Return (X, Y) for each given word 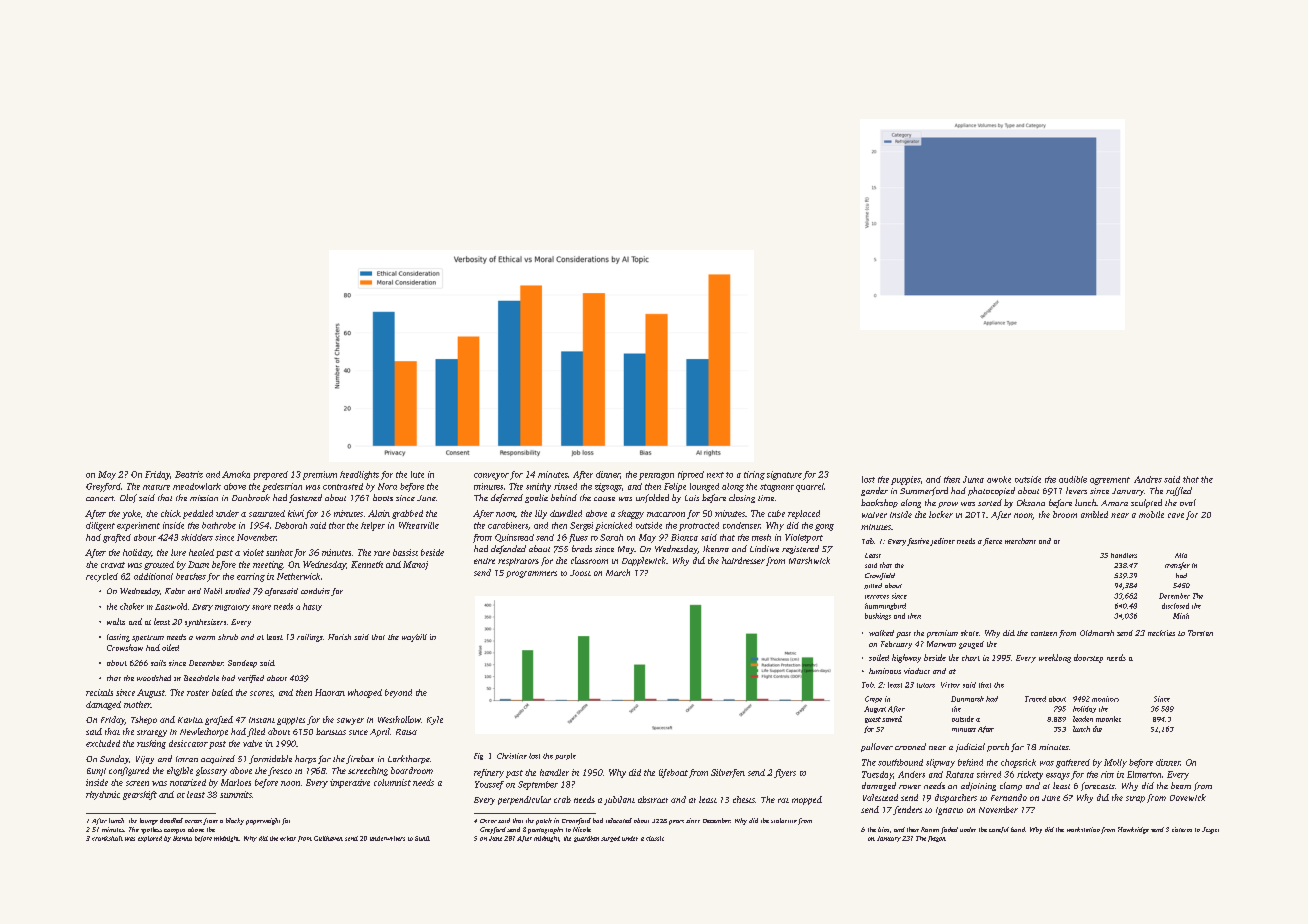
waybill (414, 638)
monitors (1105, 699)
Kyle (435, 720)
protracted (699, 526)
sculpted (1146, 503)
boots (383, 497)
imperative (350, 783)
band (1018, 829)
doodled (171, 820)
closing (742, 498)
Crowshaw (125, 647)
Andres (1148, 479)
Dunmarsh (967, 699)
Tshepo (144, 720)
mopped (807, 800)
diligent (100, 526)
